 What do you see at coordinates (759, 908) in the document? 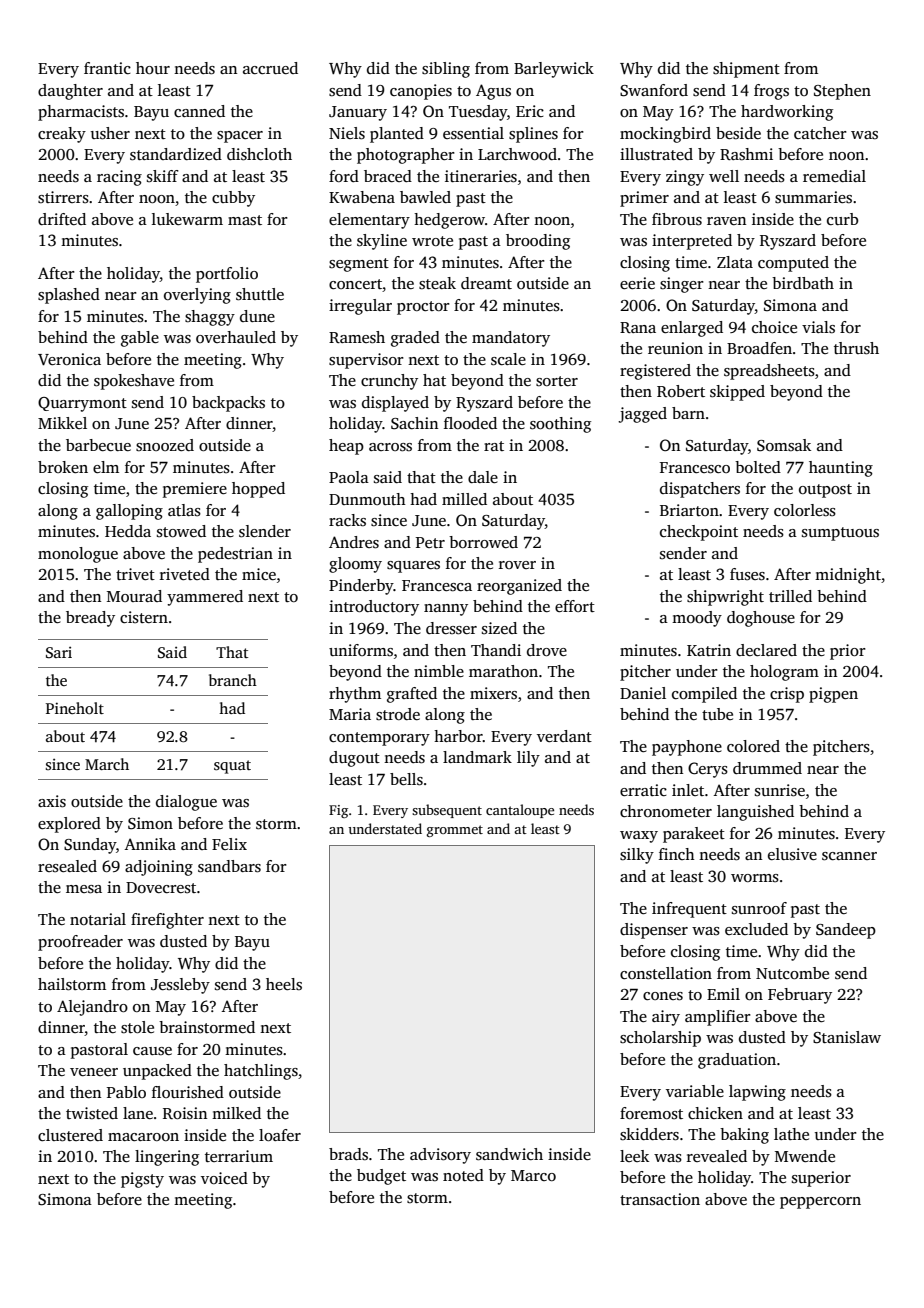
I see `sunroof` at bounding box center [759, 908].
